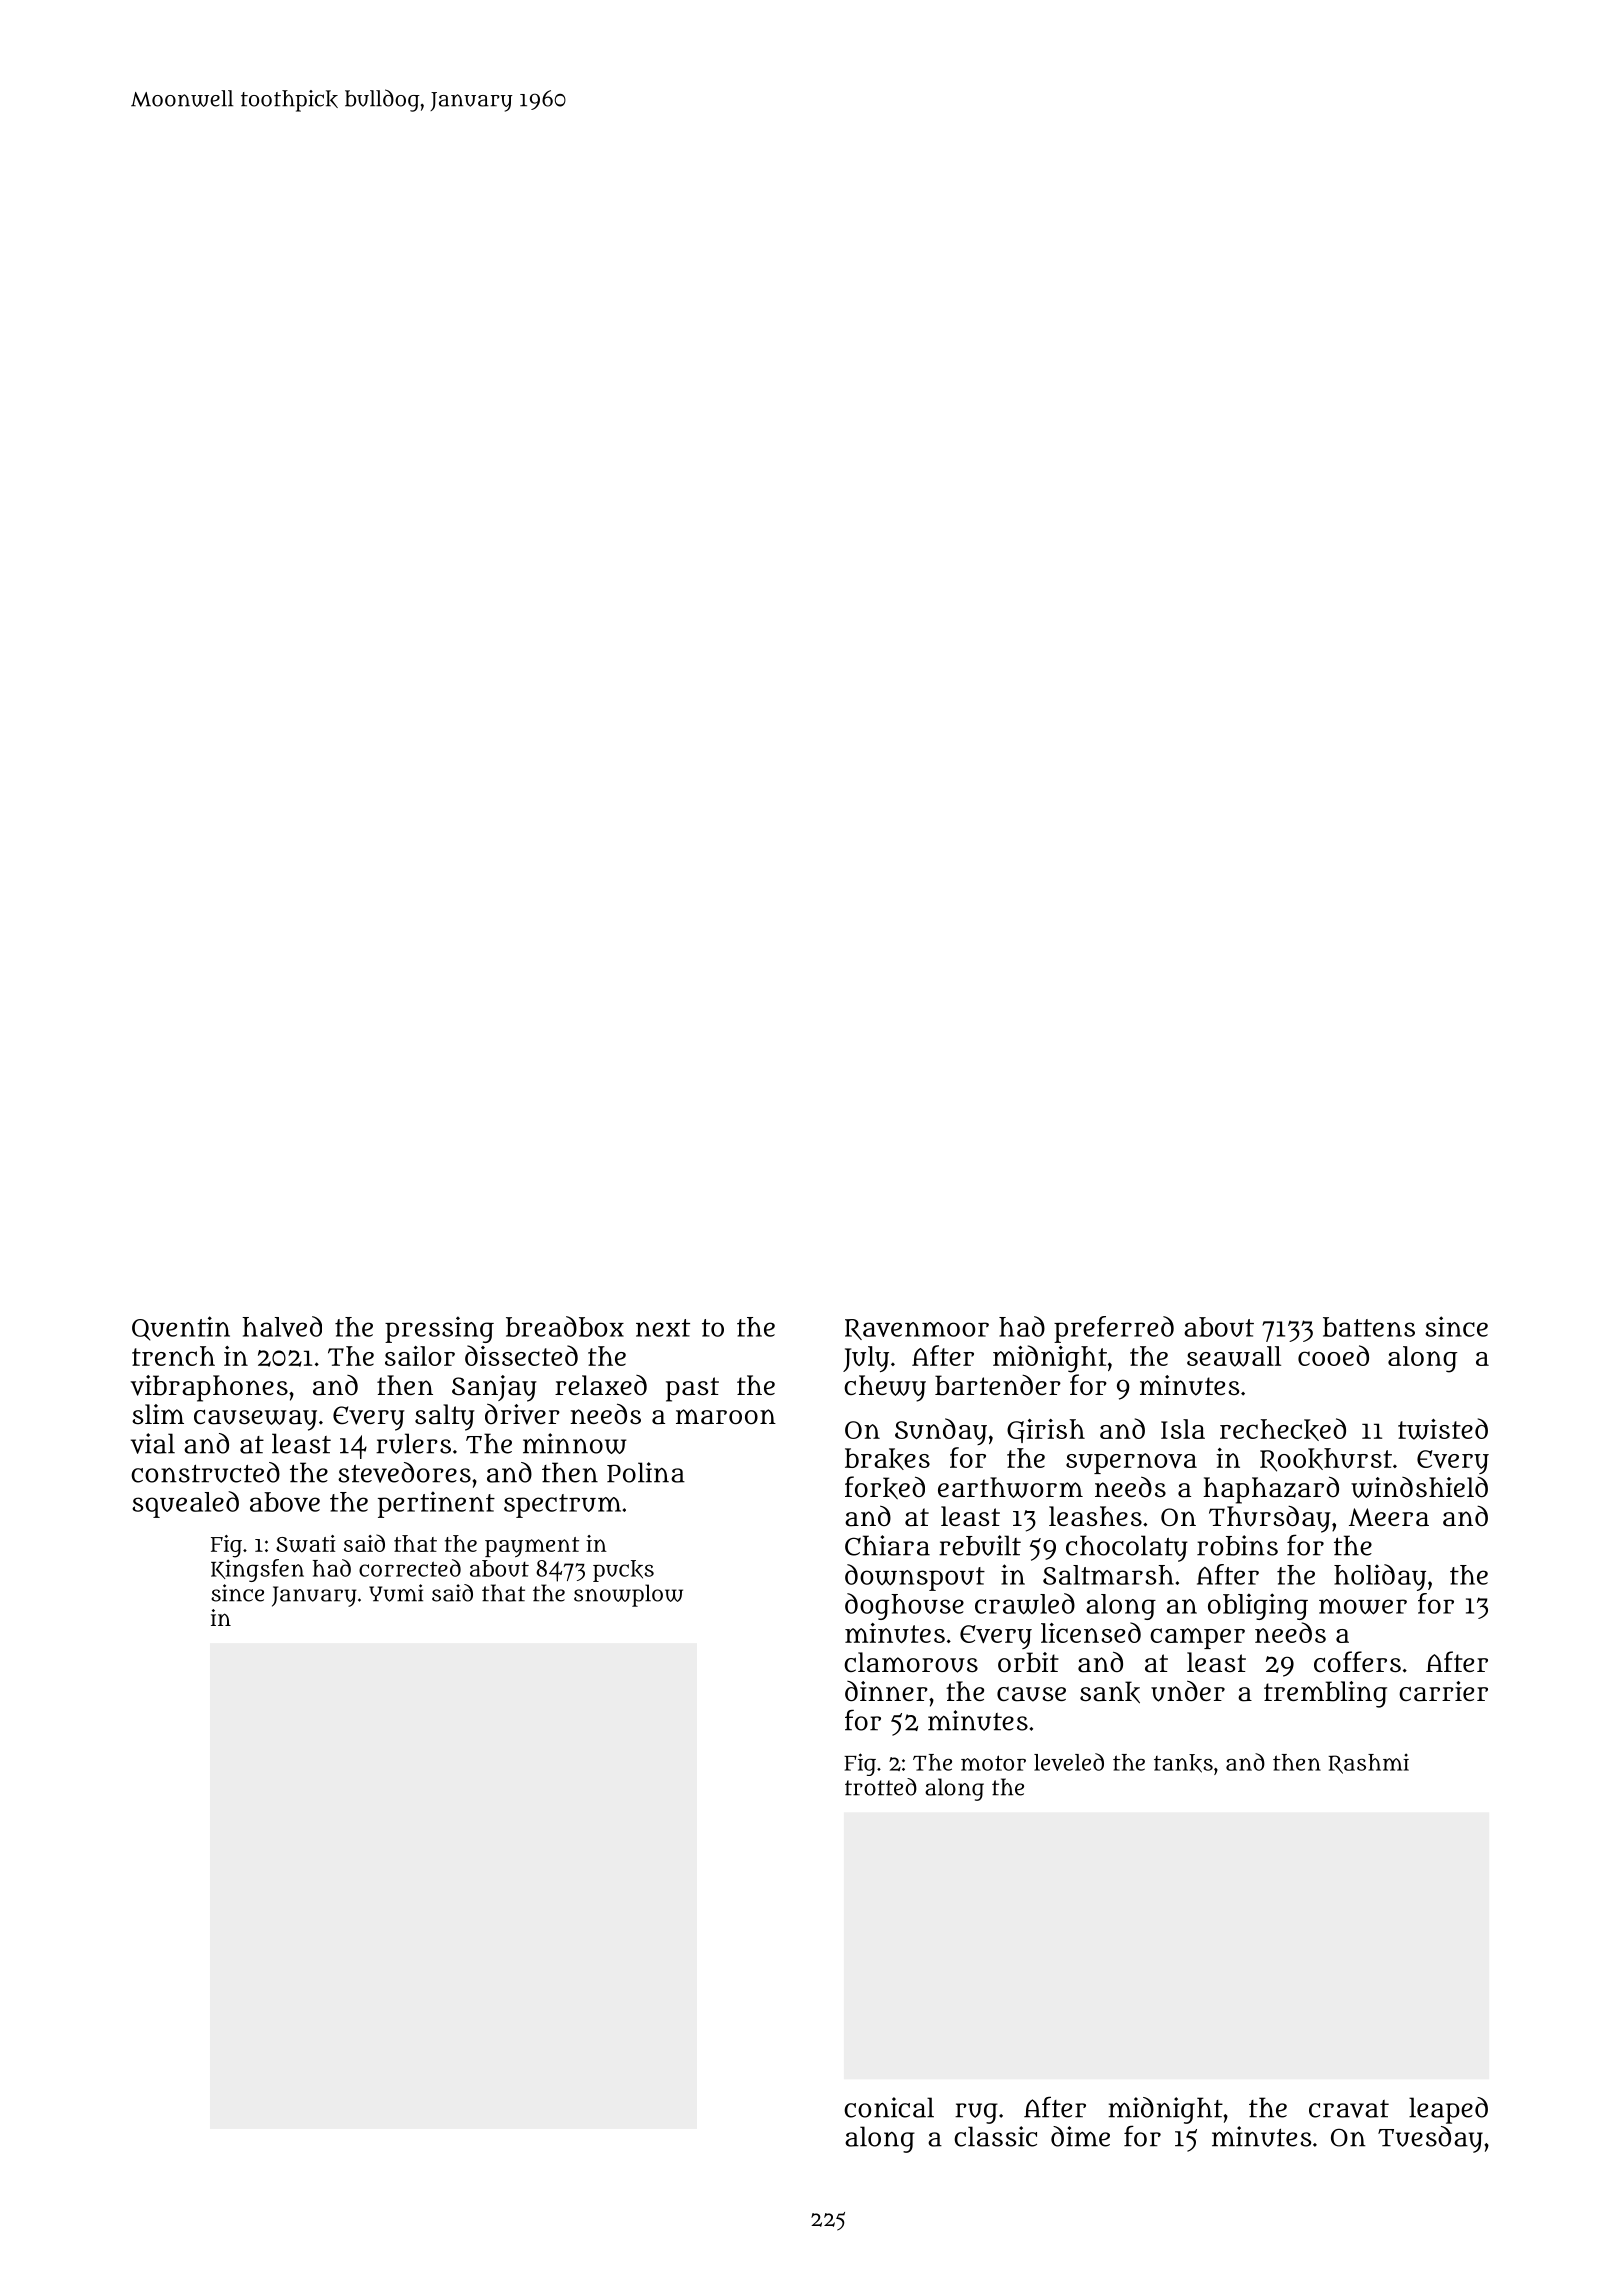  Describe the element at coordinates (995, 2136) in the screenshot. I see `classic` at that location.
